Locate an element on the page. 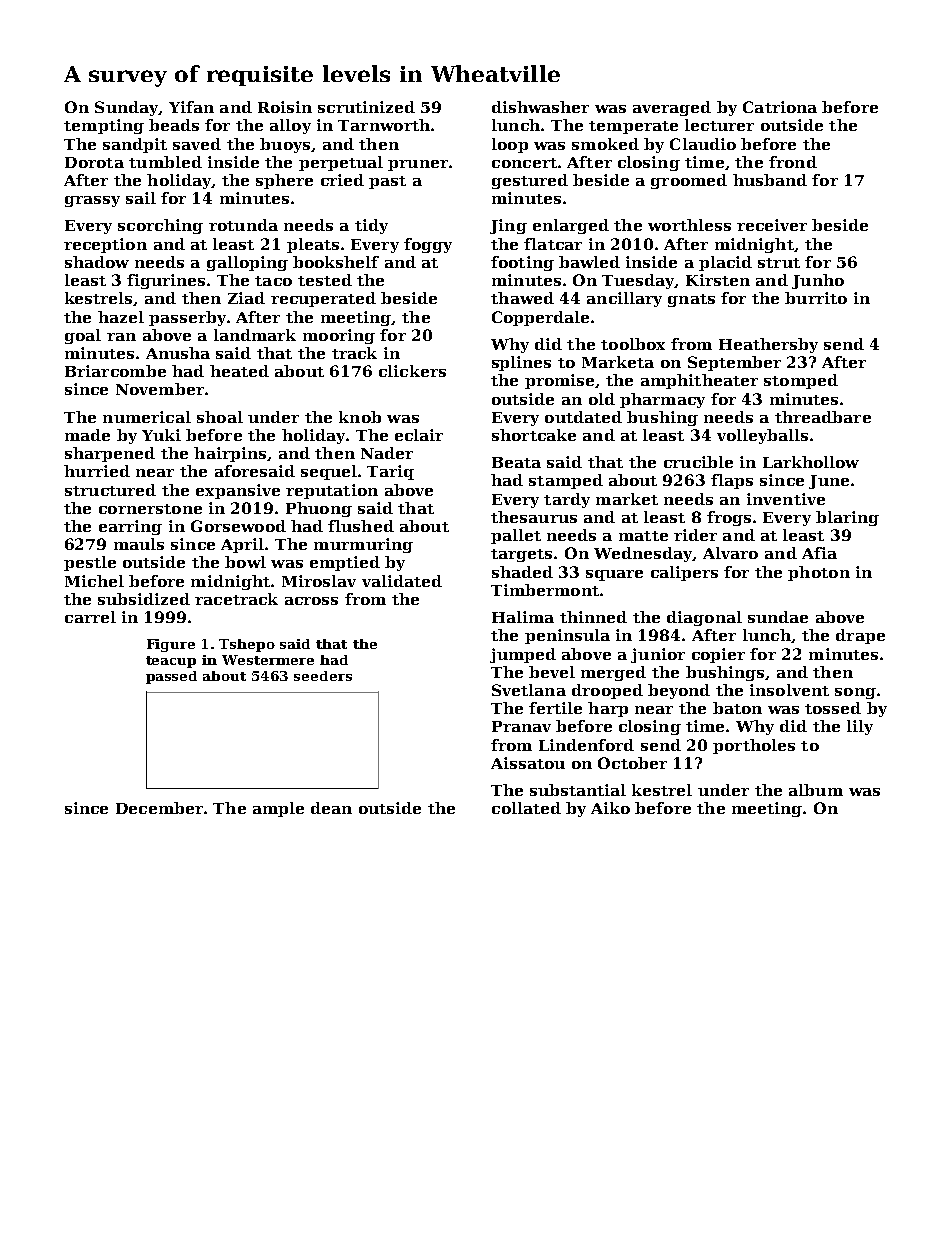  December is located at coordinates (159, 808).
